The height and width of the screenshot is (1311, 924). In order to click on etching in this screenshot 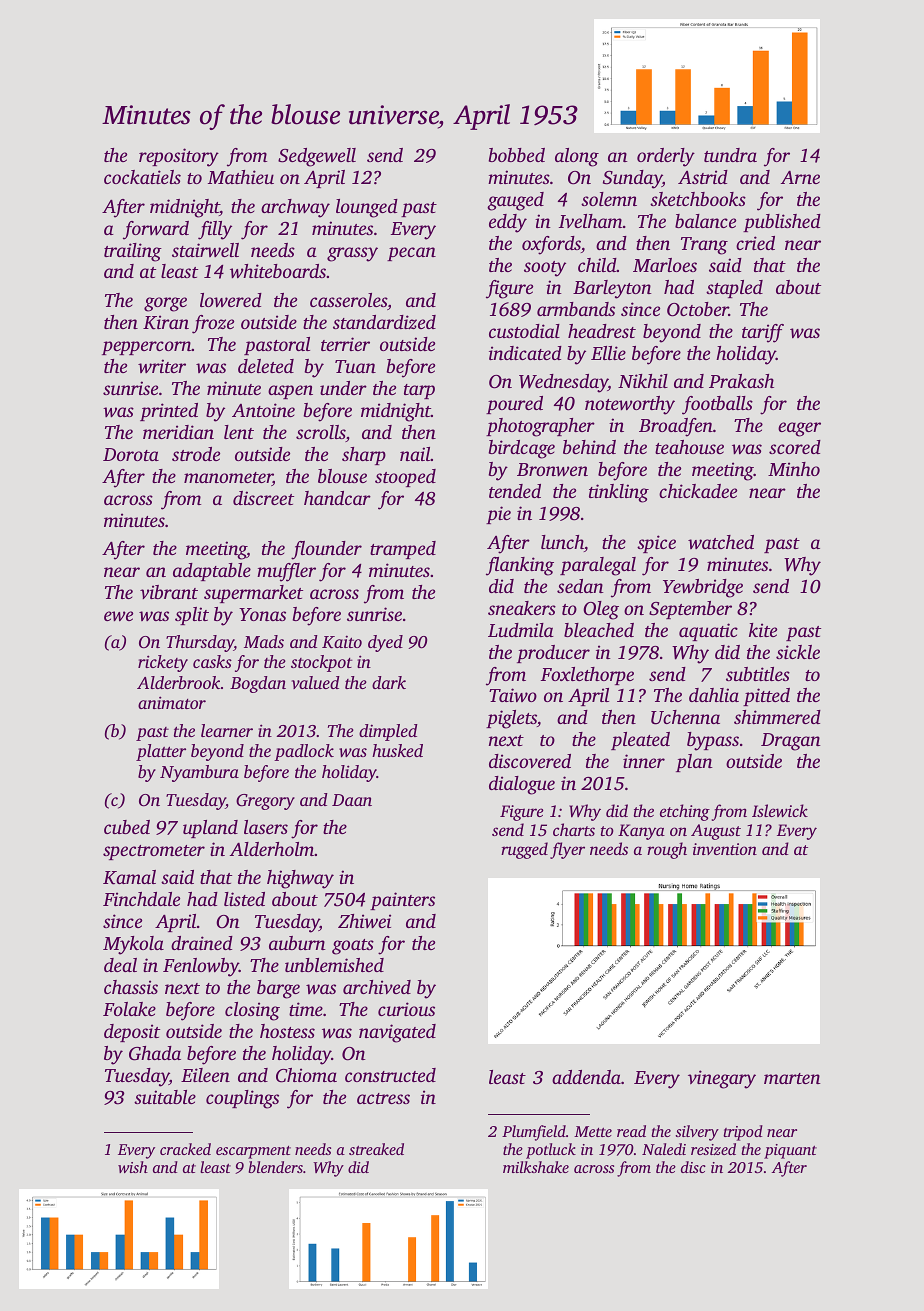, I will do `click(685, 812)`.
